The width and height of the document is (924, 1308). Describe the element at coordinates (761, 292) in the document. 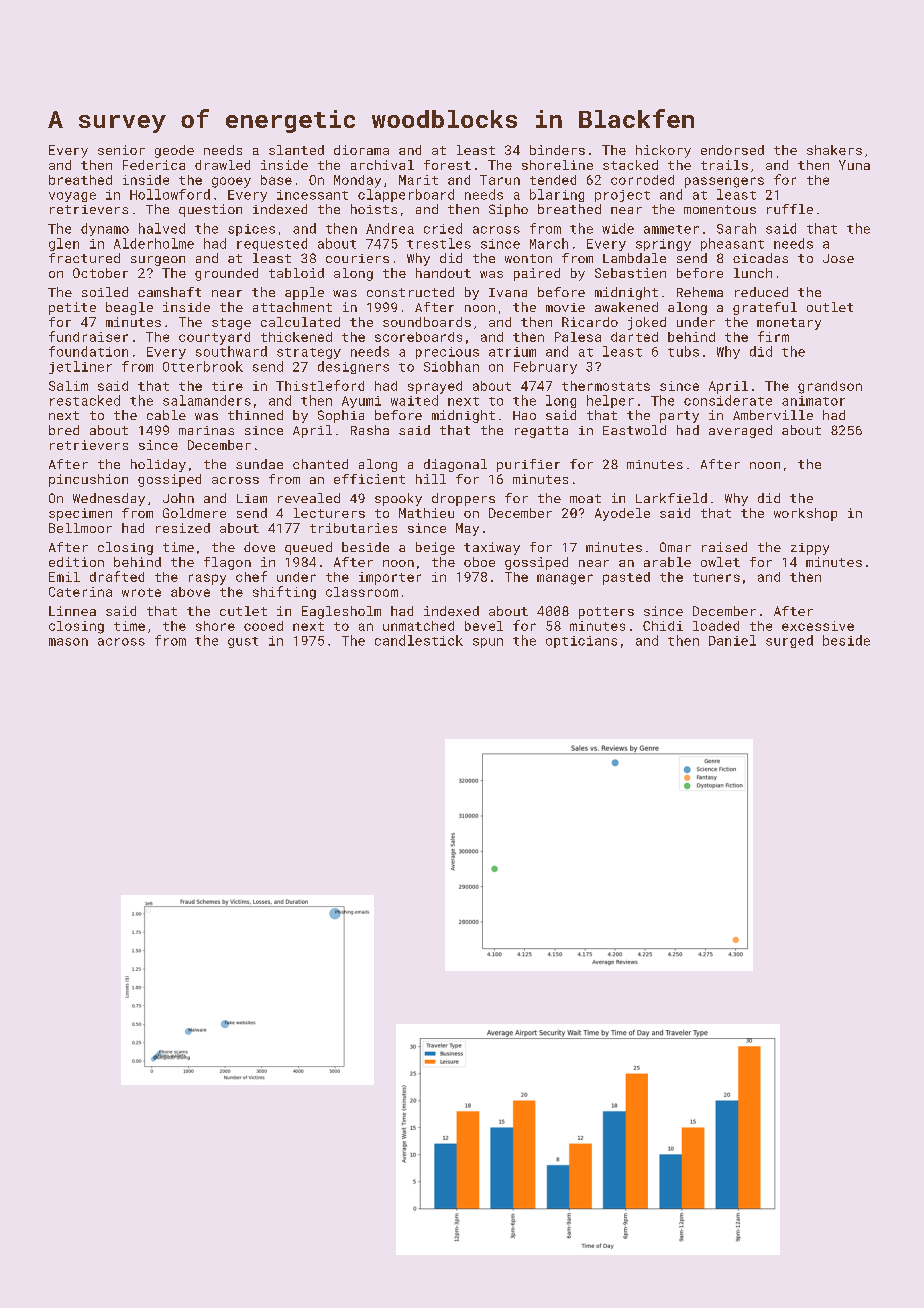

I see `reduced` at that location.
